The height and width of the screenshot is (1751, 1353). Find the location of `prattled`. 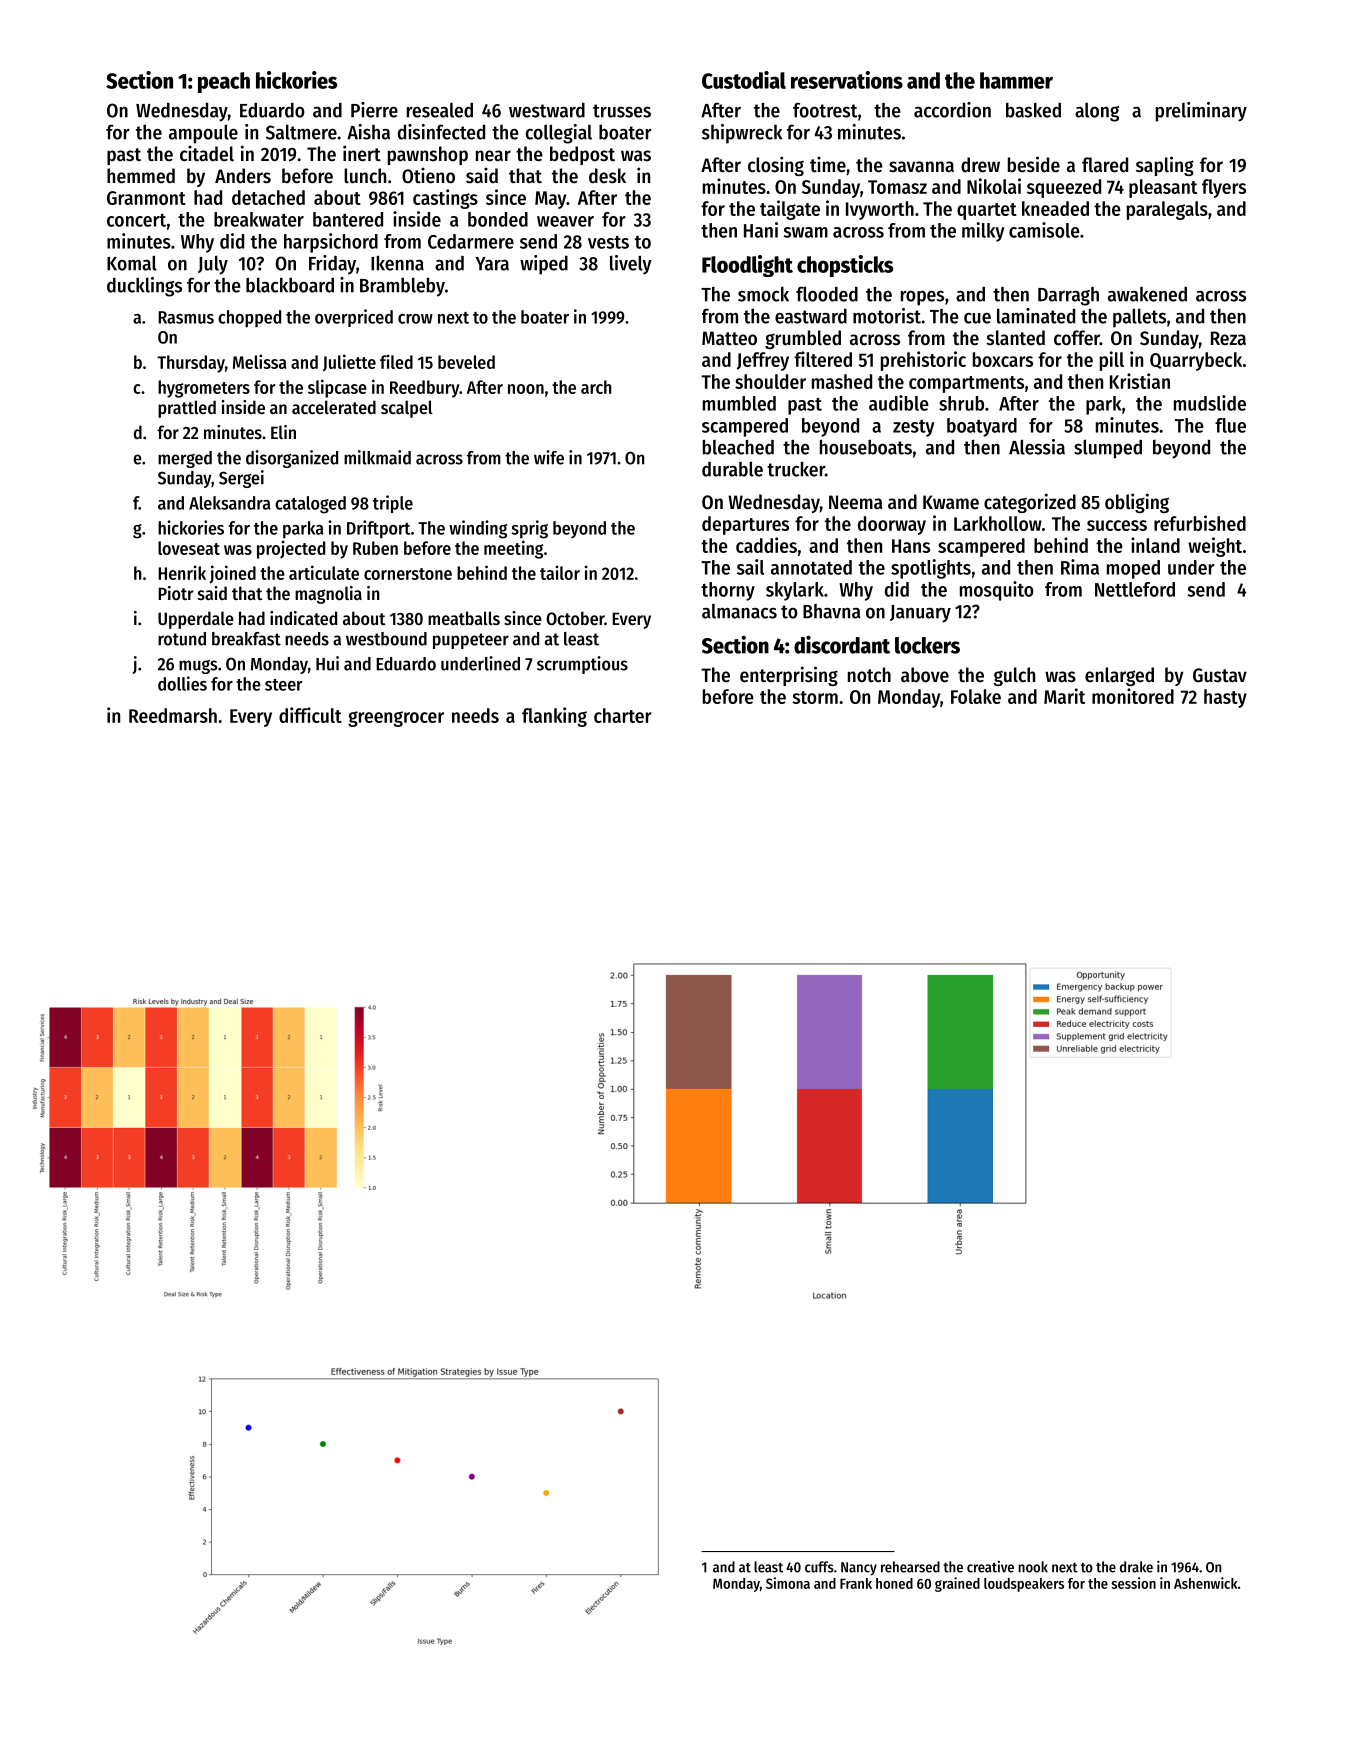

prattled is located at coordinates (187, 409).
